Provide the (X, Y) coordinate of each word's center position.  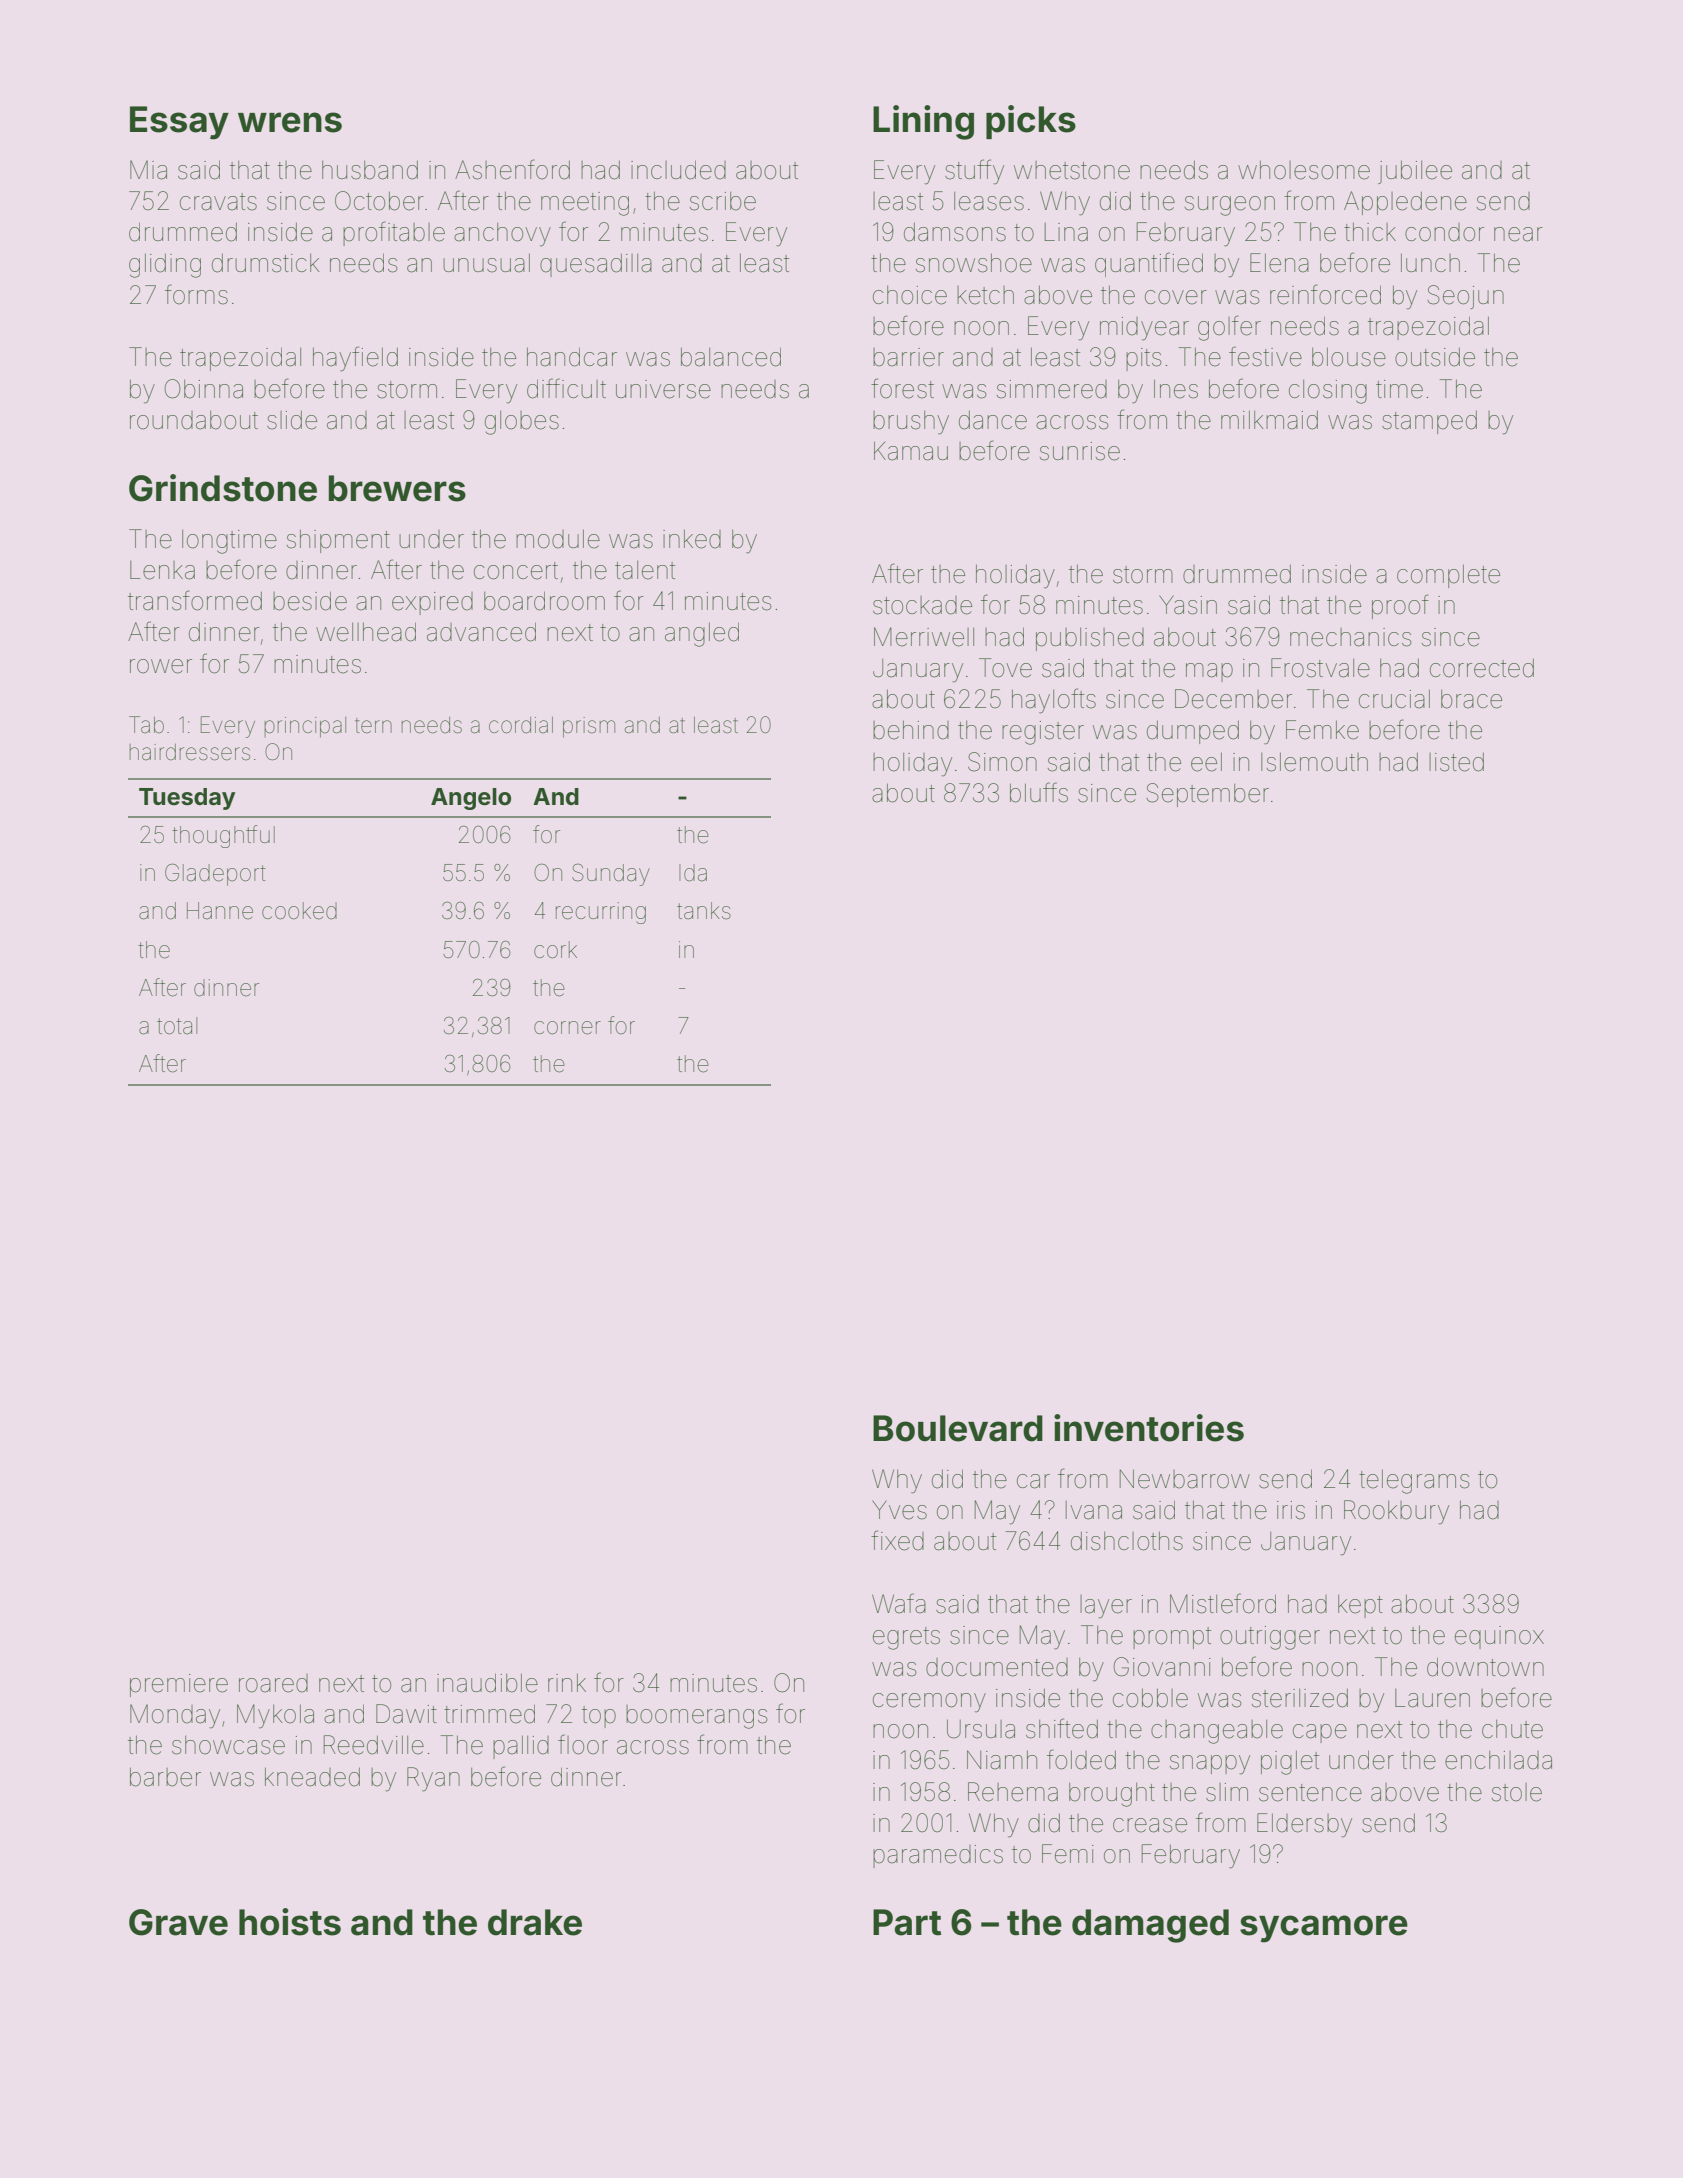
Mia (148, 170)
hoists (290, 1922)
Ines (1176, 389)
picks (1031, 122)
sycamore (1324, 1929)
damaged (1150, 1926)
